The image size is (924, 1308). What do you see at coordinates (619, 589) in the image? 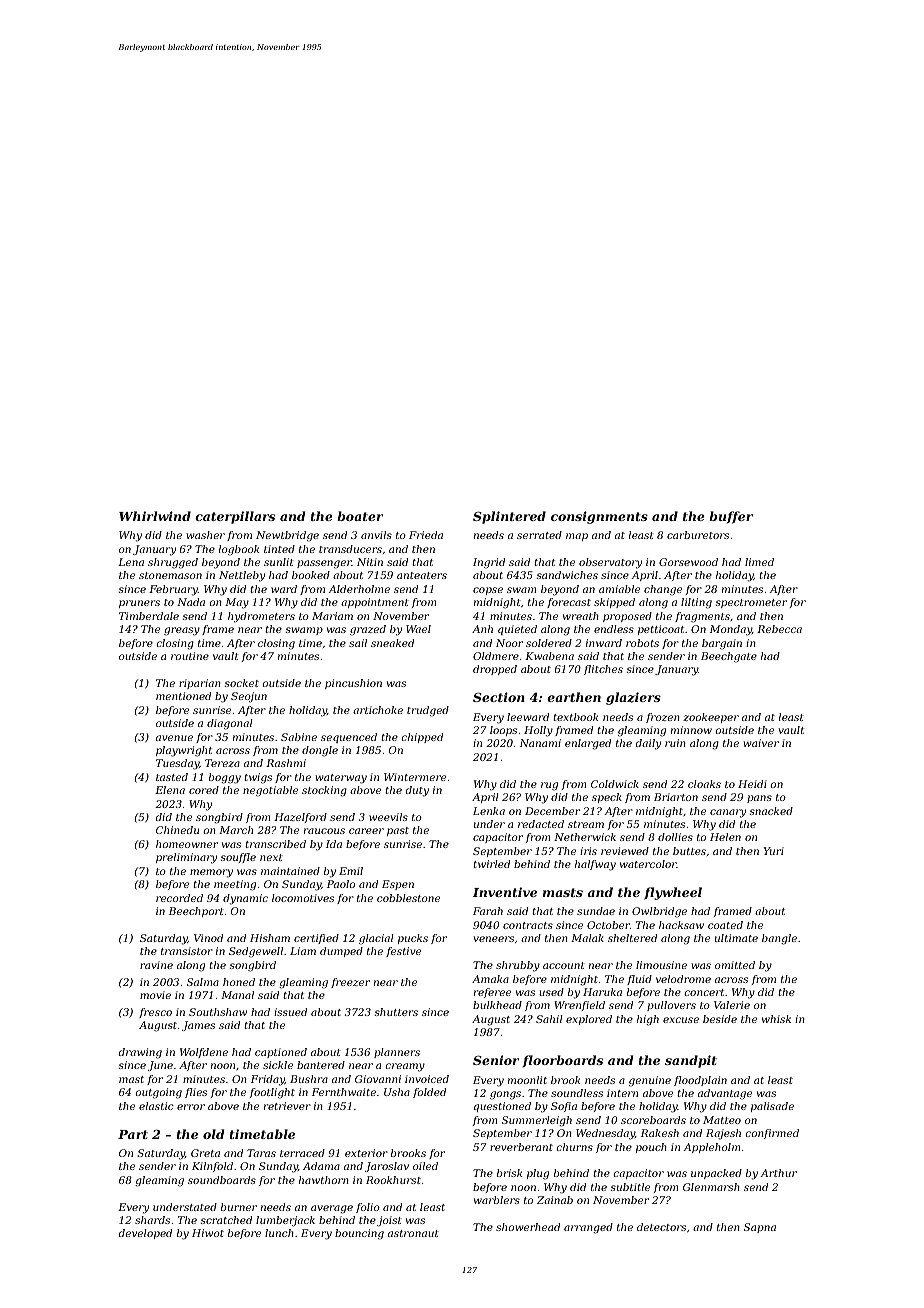
I see `amiable` at bounding box center [619, 589].
